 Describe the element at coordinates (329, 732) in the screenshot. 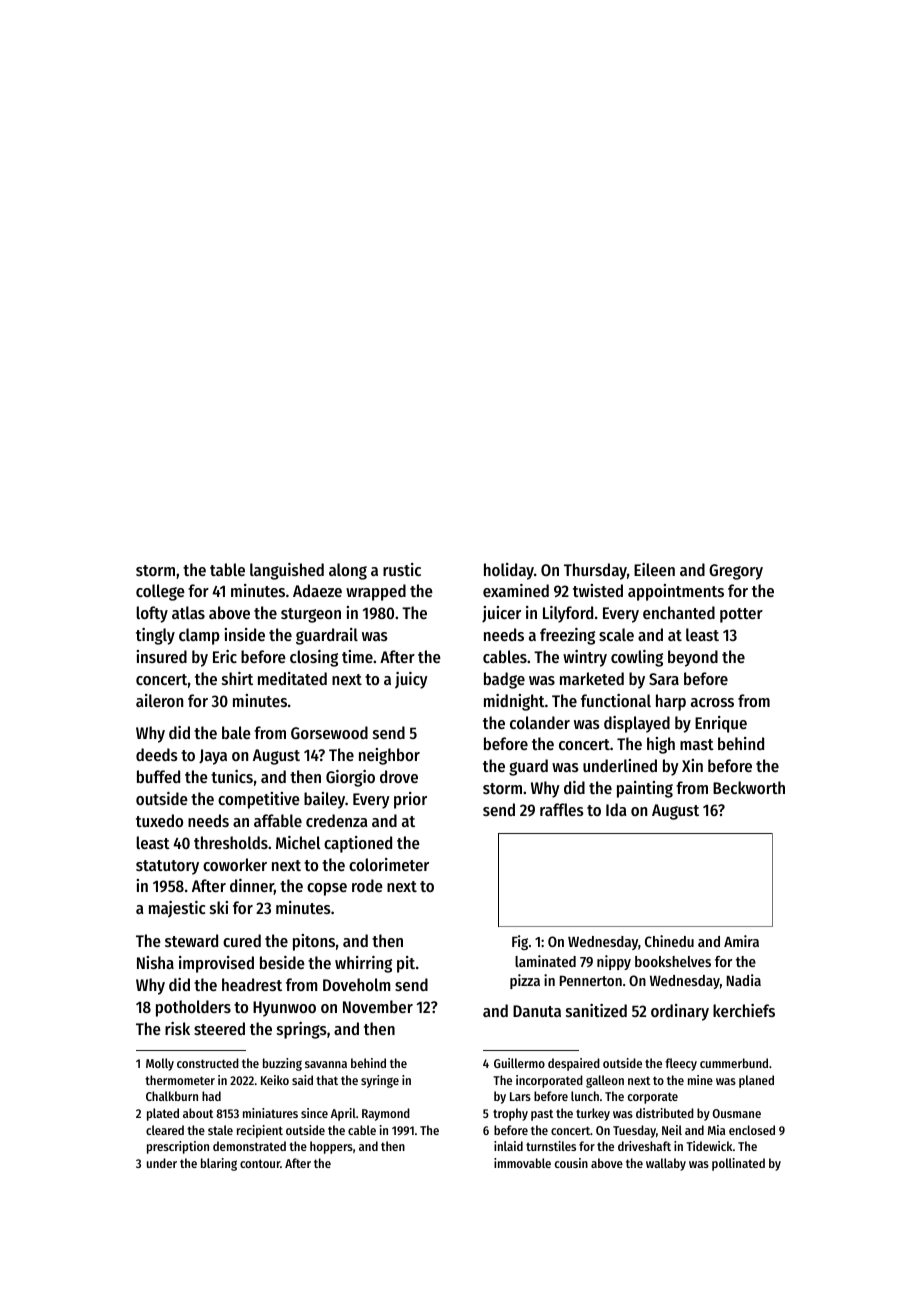

I see `Gorsewood` at that location.
